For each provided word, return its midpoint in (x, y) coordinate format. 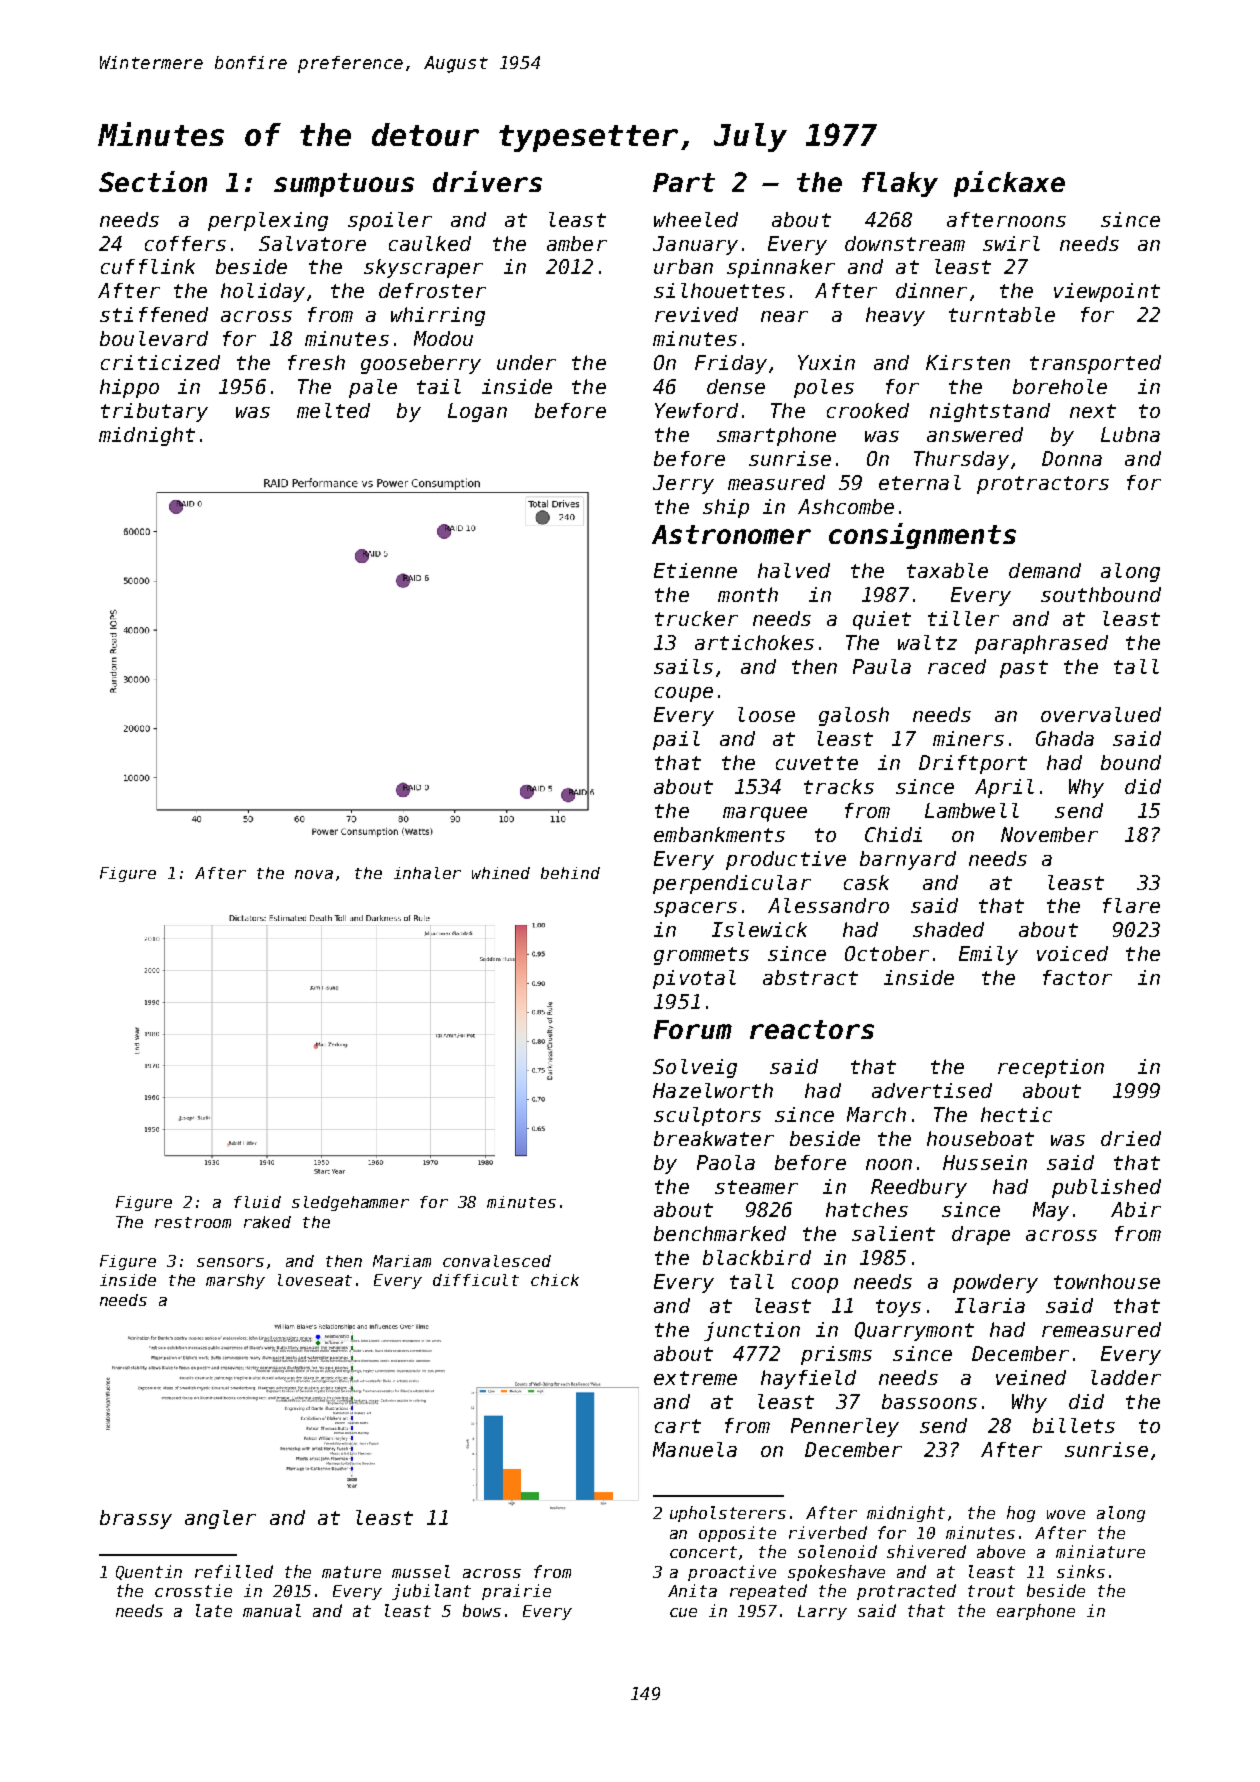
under (526, 362)
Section (153, 181)
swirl (1011, 243)
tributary (154, 412)
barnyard (908, 860)
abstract (810, 977)
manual (272, 1610)
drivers (487, 181)
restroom (193, 1222)
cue (683, 1612)
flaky (900, 184)
